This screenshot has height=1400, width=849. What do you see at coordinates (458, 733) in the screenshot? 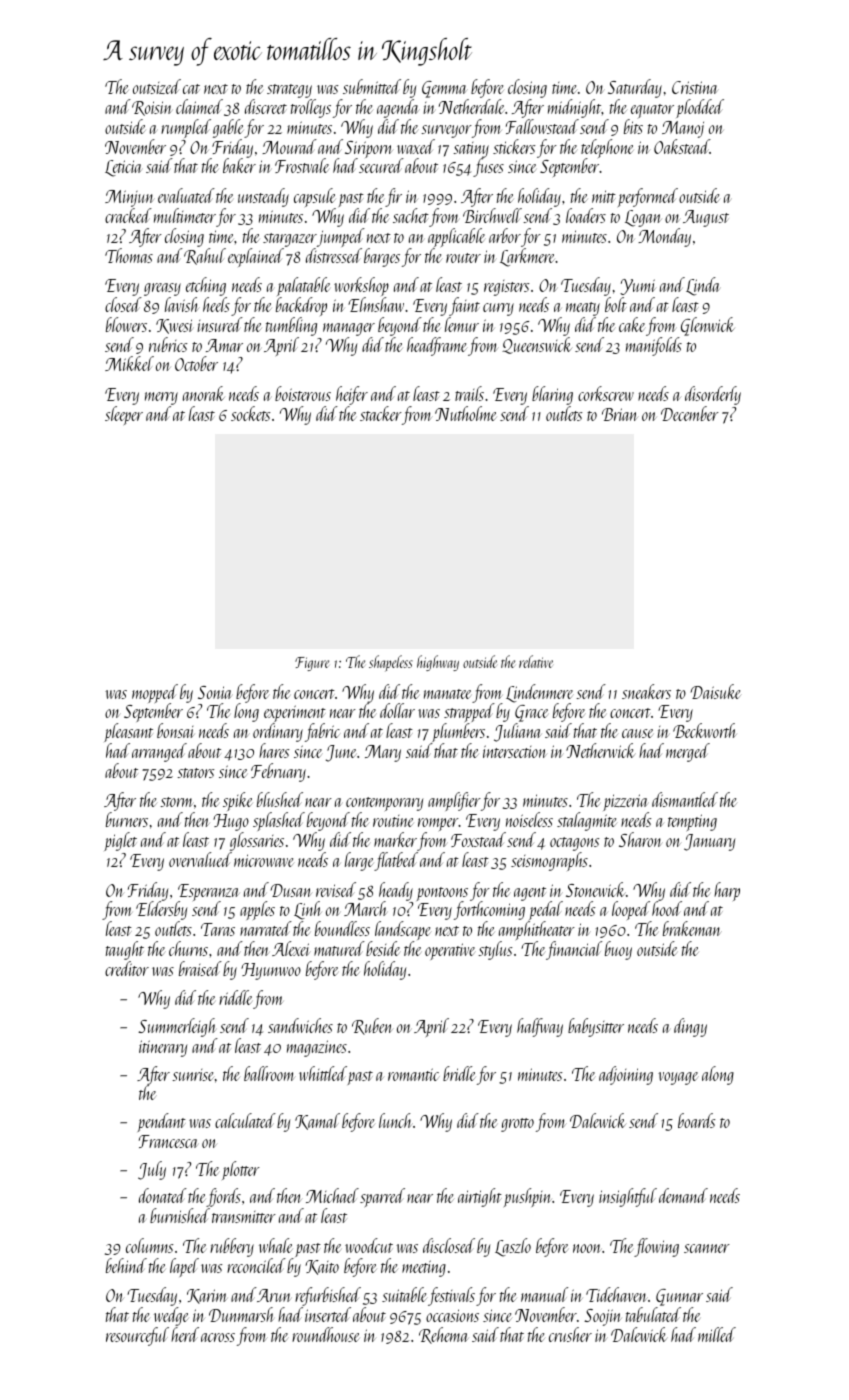
I see `plumbers` at bounding box center [458, 733].
